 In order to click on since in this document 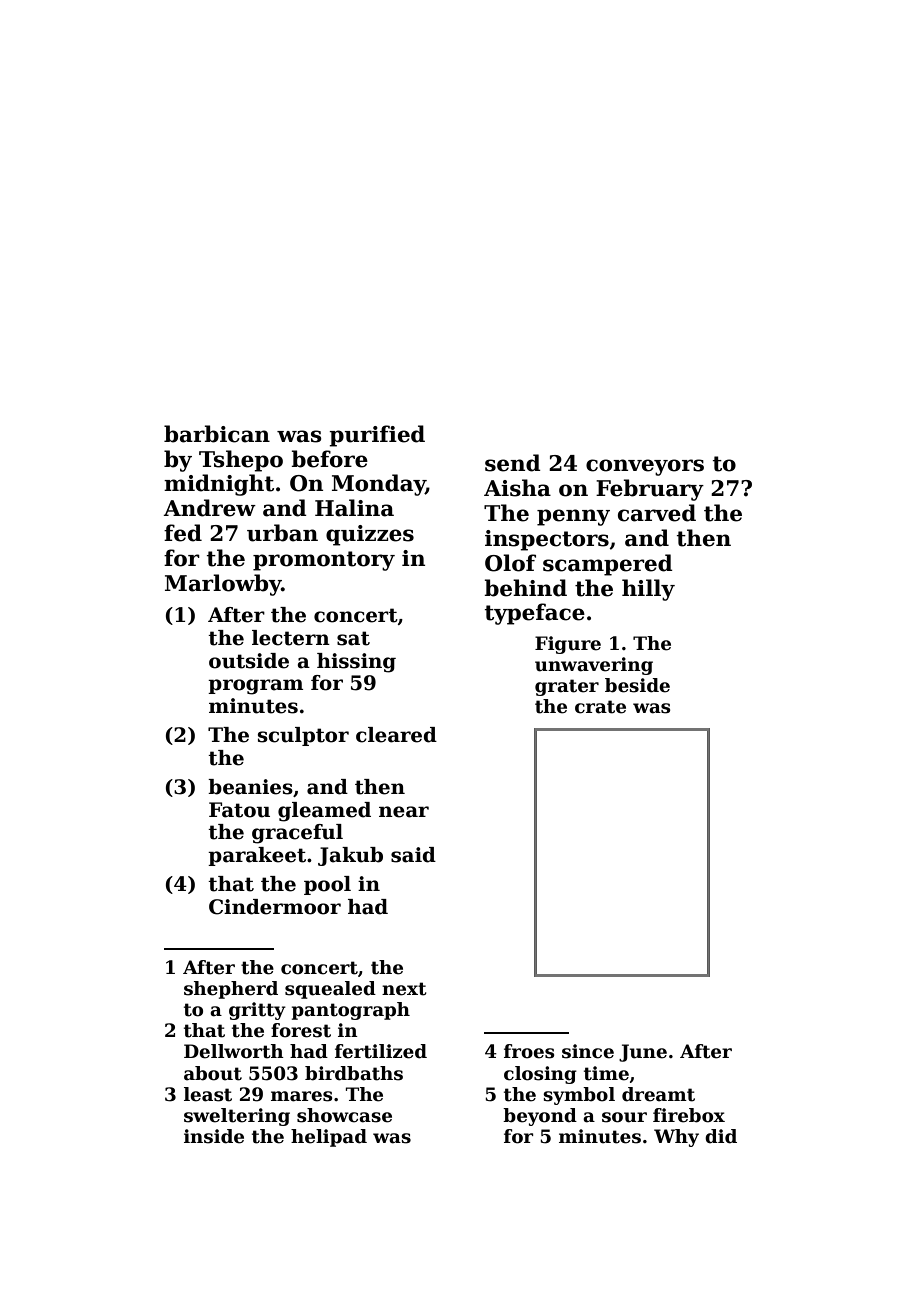, I will do `click(588, 1051)`.
